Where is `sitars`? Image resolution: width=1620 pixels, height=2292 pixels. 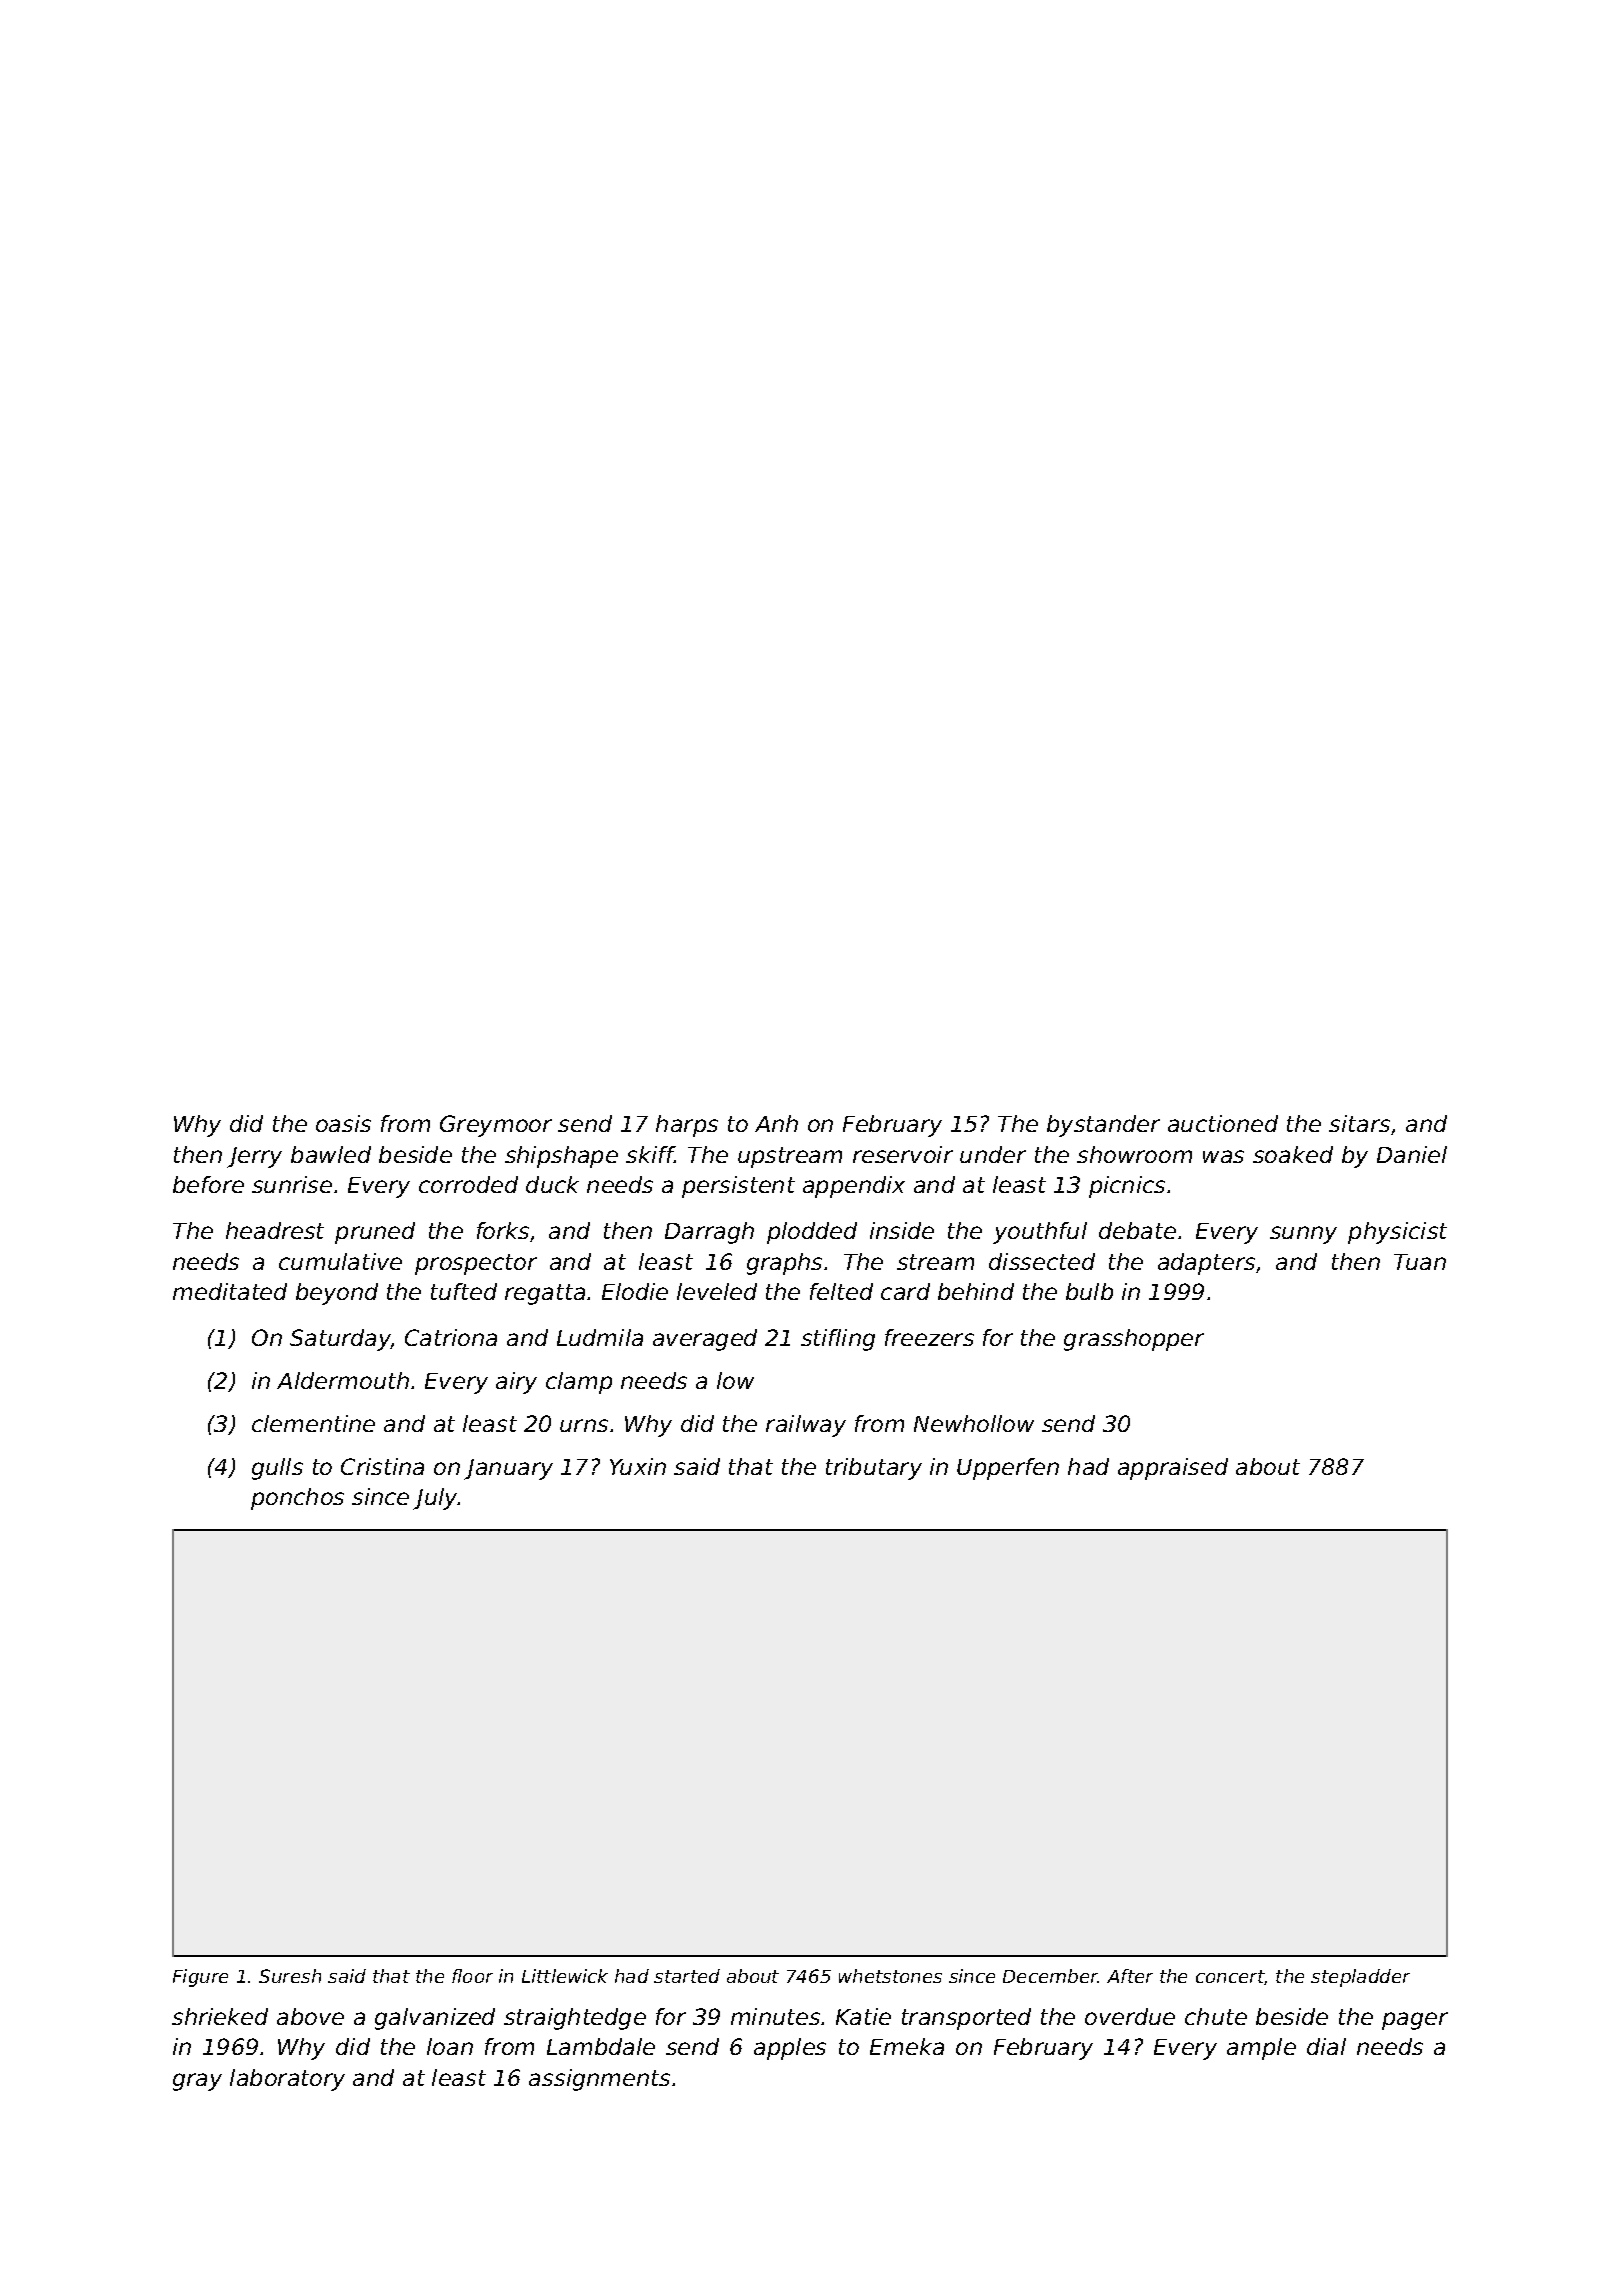
sitars is located at coordinates (1359, 1123).
